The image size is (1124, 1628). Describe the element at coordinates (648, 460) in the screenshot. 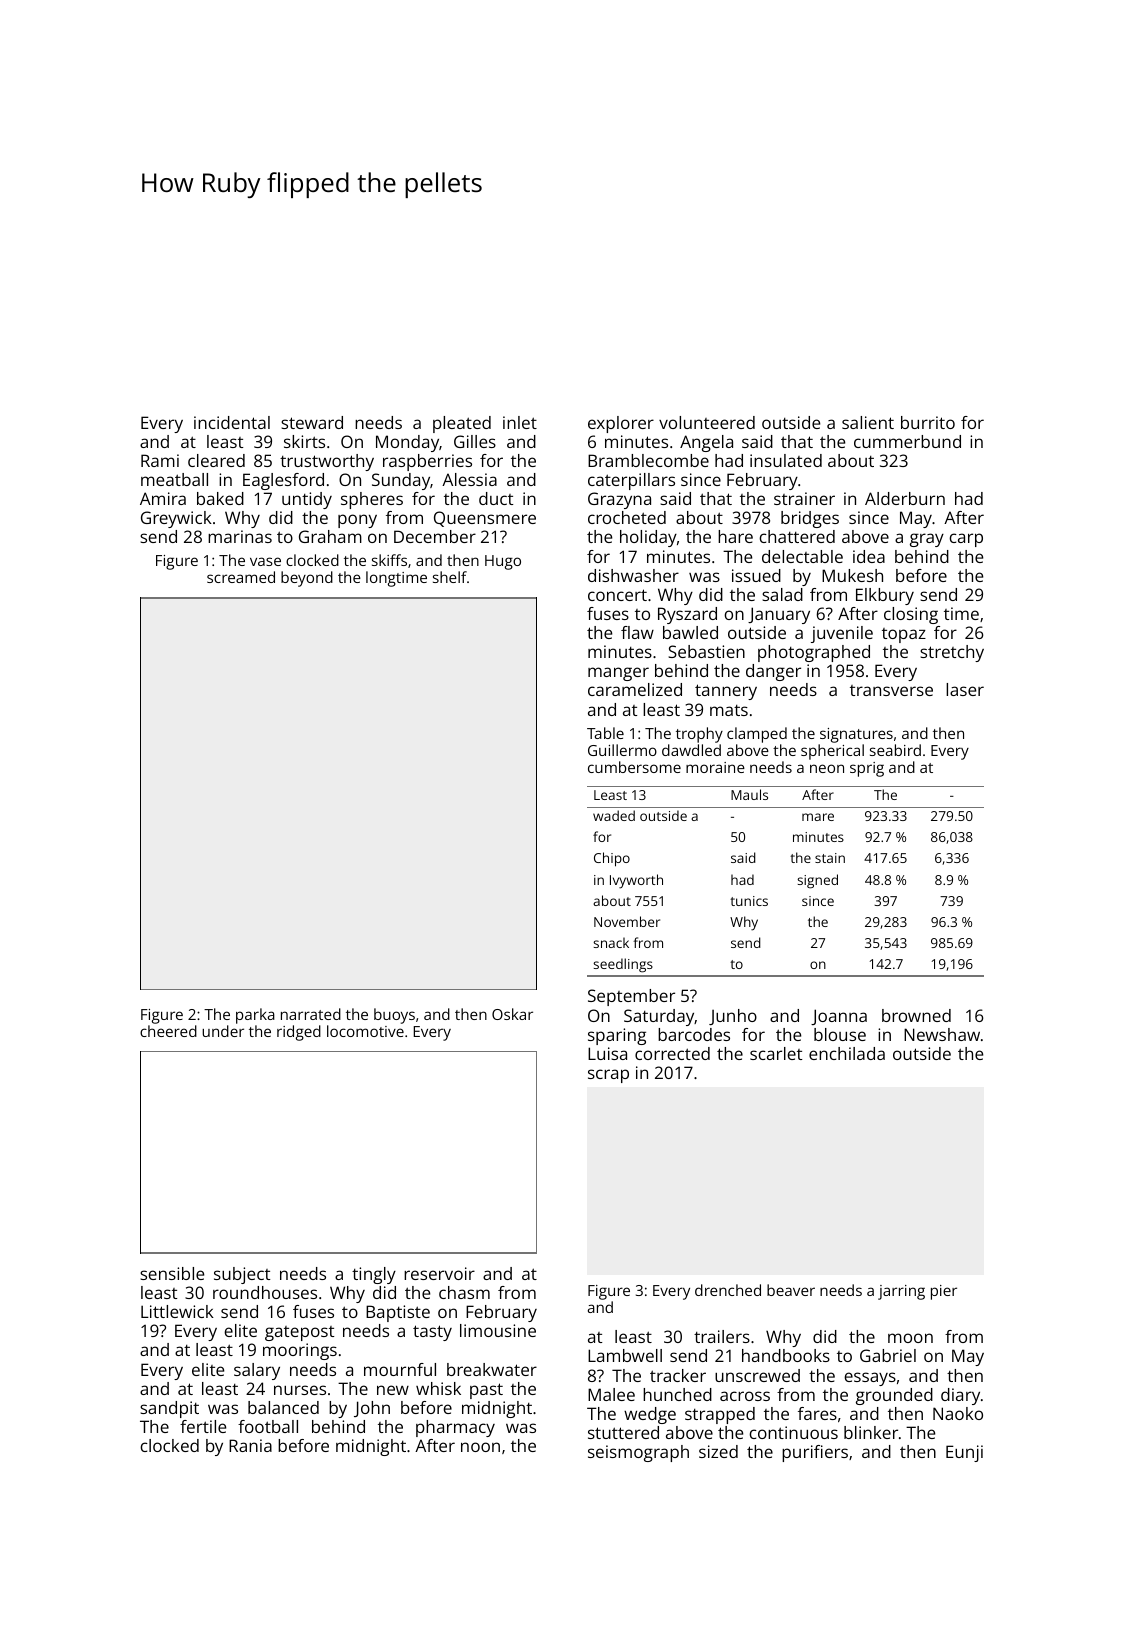

I see `Bramblecombe` at that location.
